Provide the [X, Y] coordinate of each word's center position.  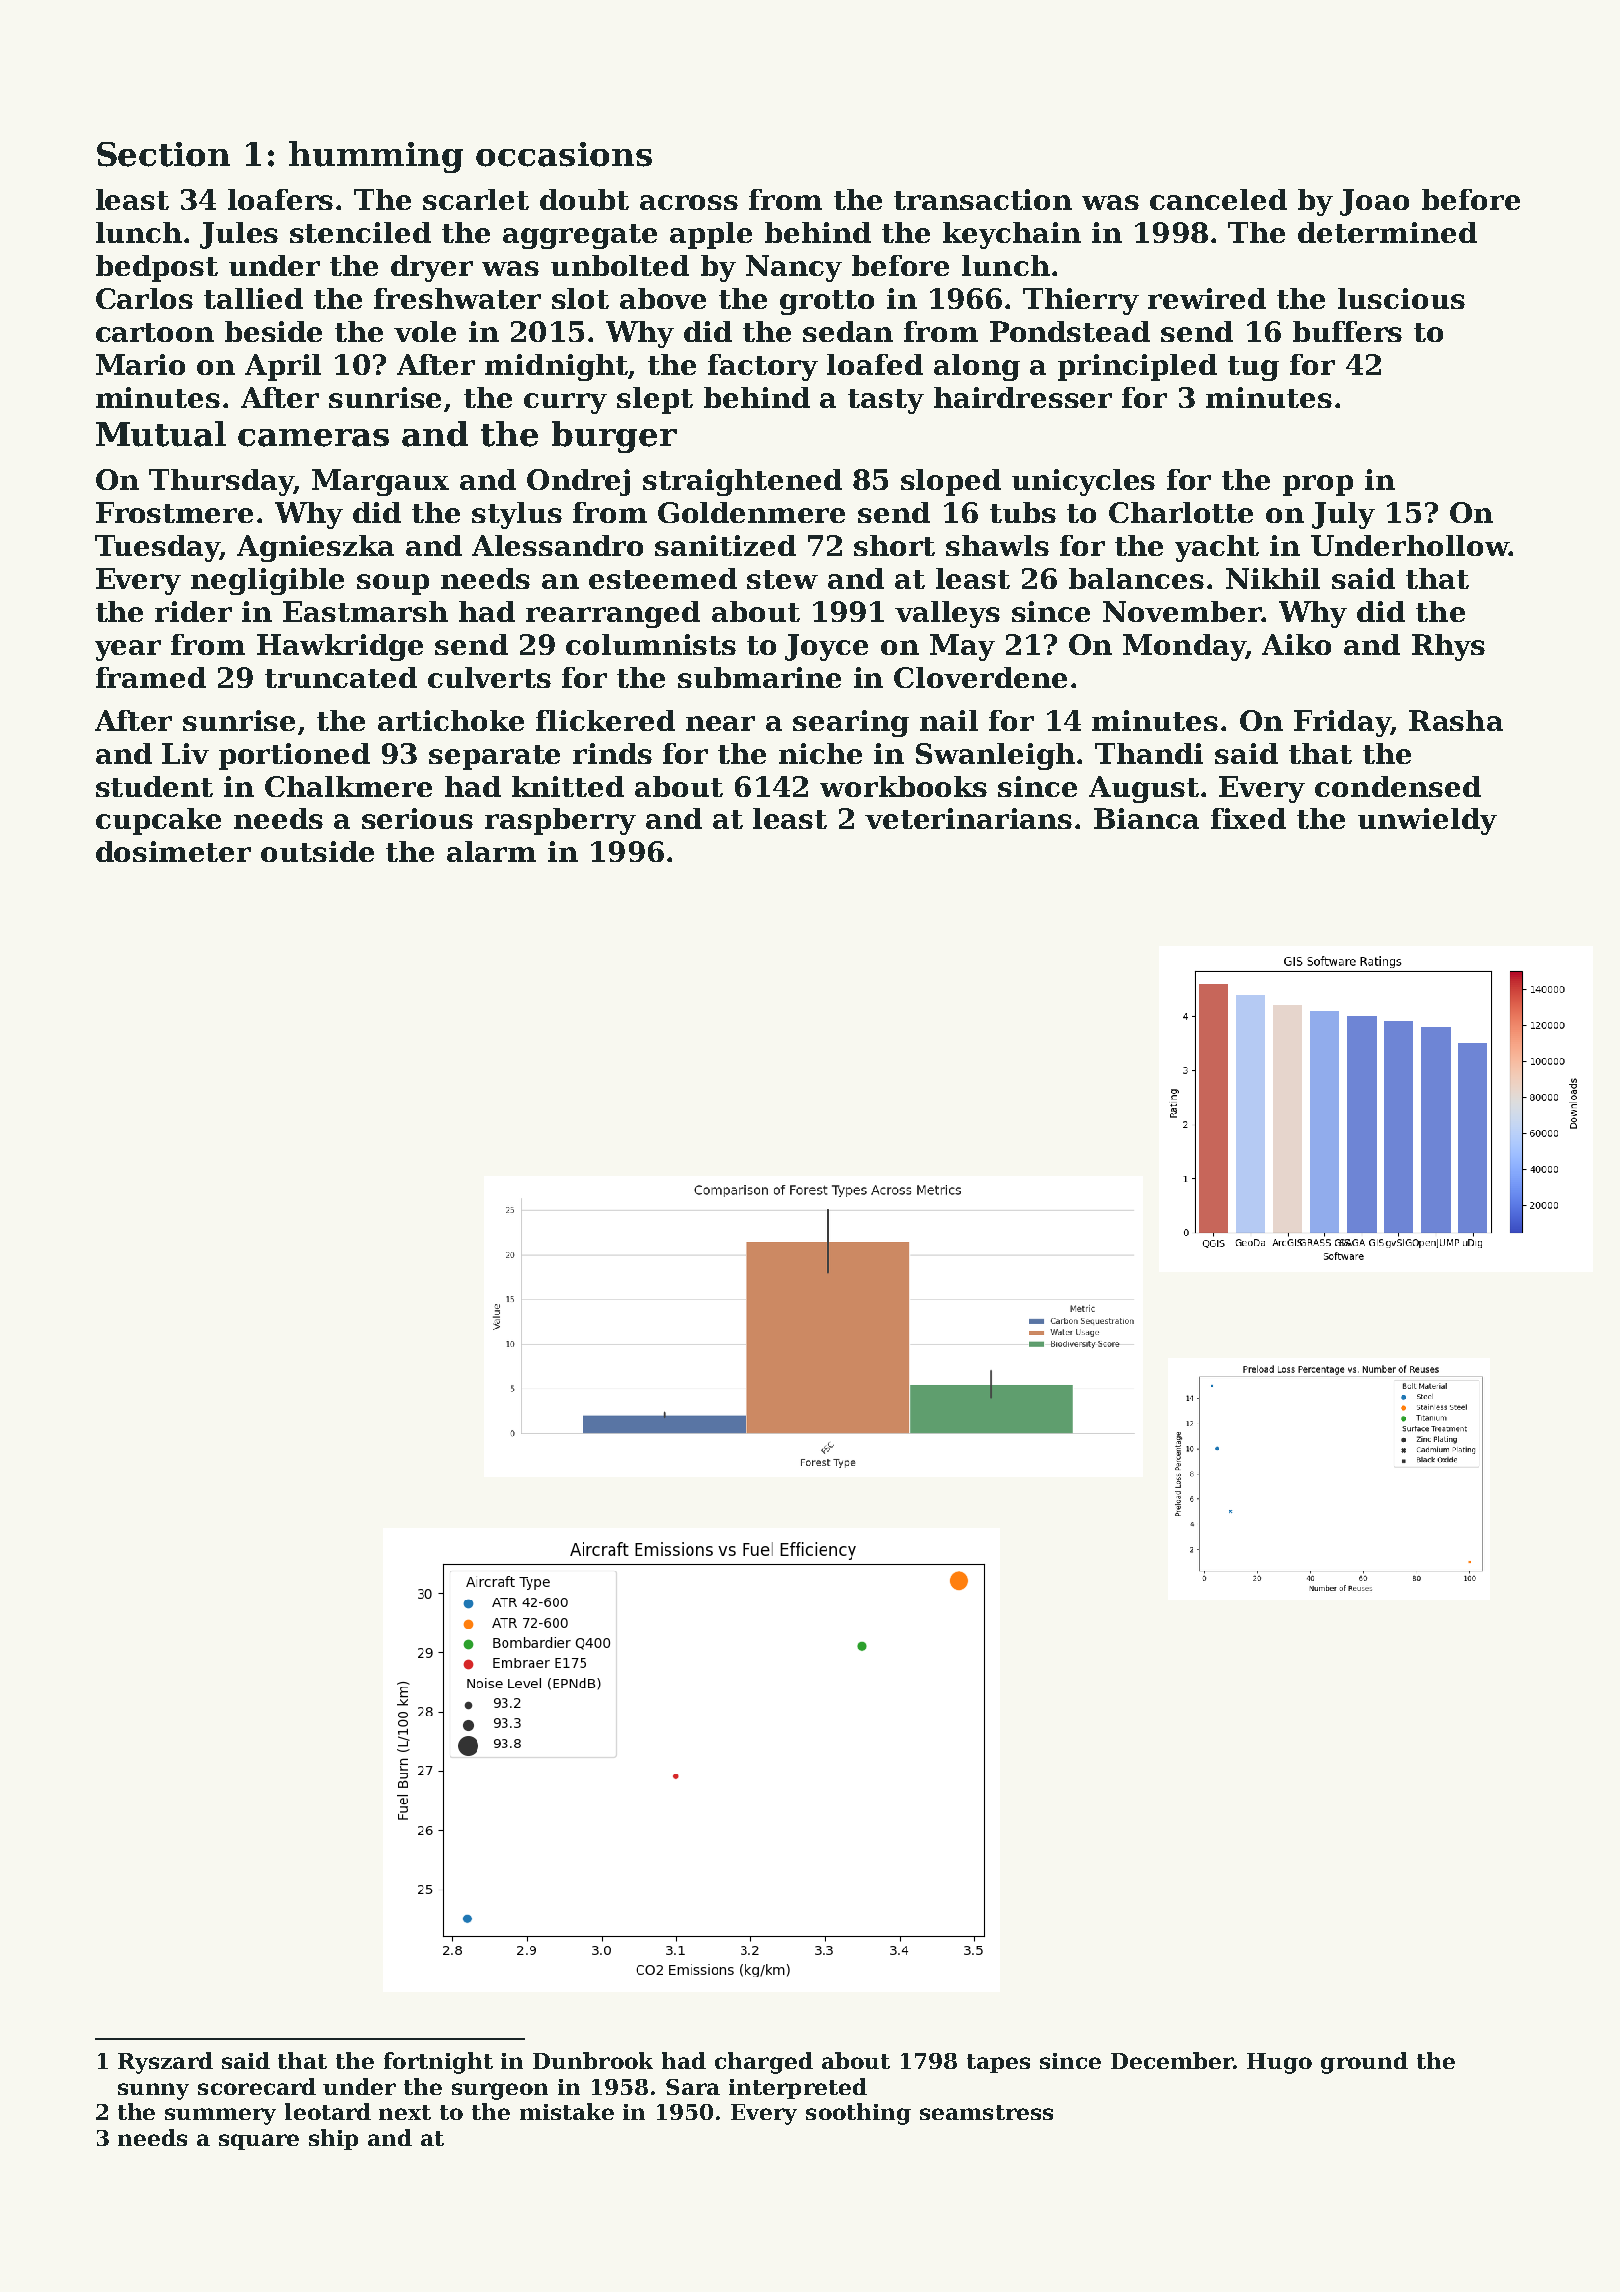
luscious [1401, 298]
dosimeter [173, 851]
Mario [140, 364]
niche [820, 753]
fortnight [438, 2063]
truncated [341, 677]
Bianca [1146, 818]
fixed [1248, 818]
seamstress [986, 2112]
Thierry [1081, 301]
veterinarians [968, 818]
